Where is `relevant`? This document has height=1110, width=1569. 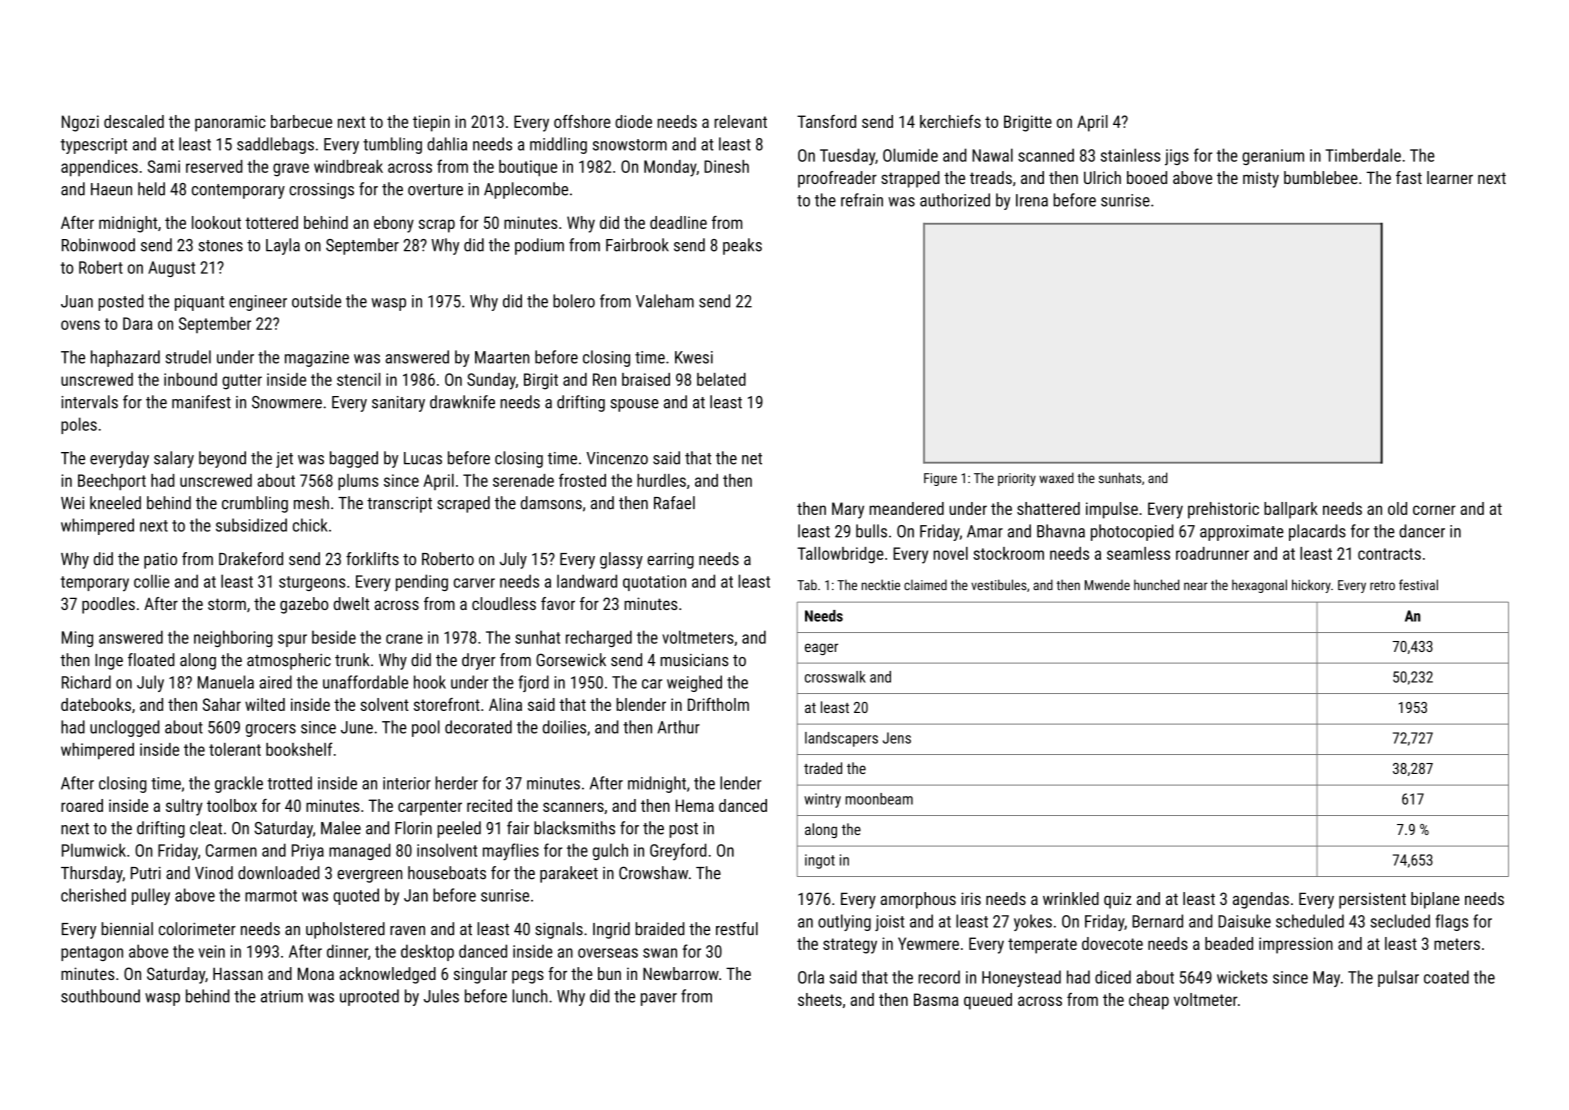
relevant is located at coordinates (740, 121).
